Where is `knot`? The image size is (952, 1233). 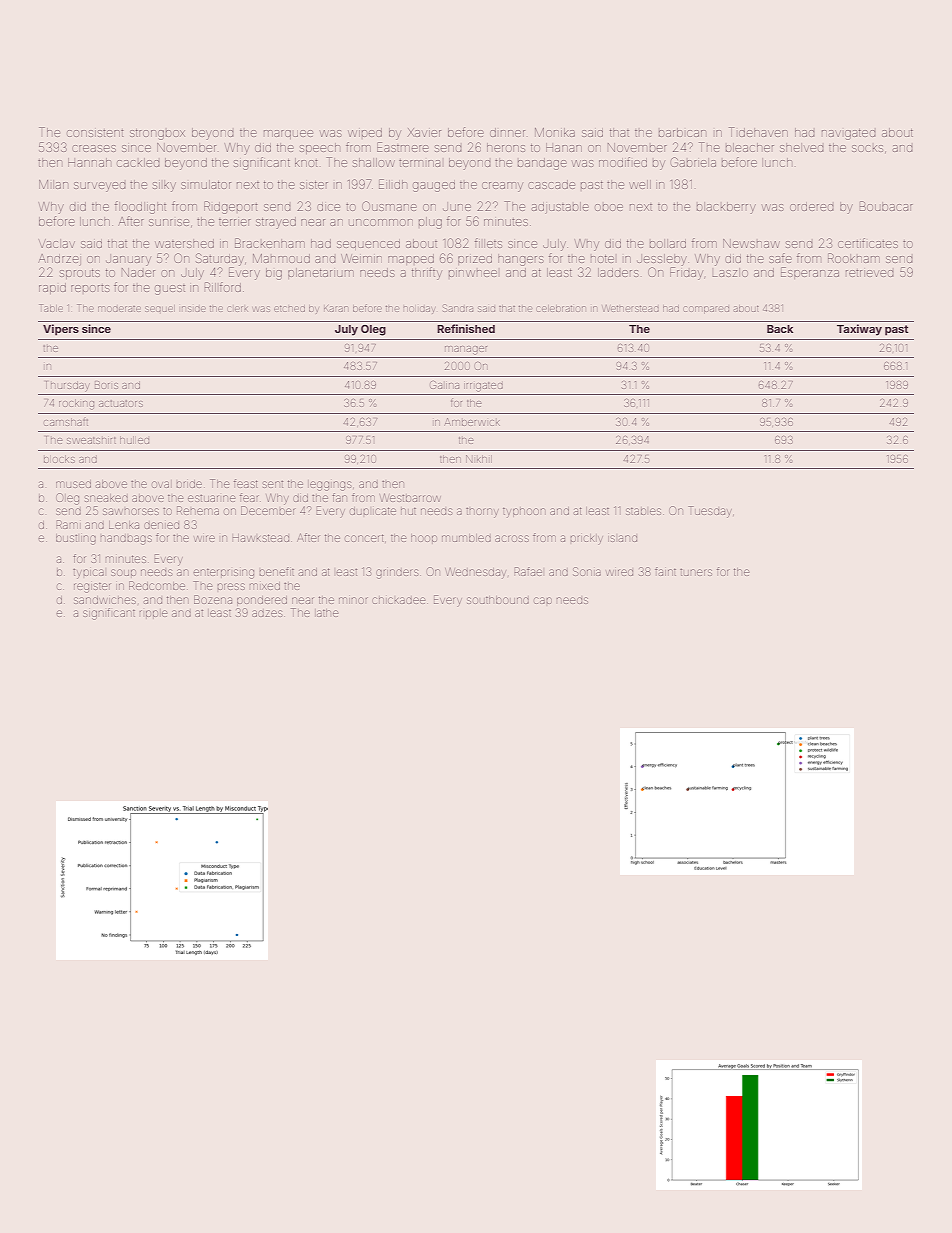 knot is located at coordinates (306, 162).
